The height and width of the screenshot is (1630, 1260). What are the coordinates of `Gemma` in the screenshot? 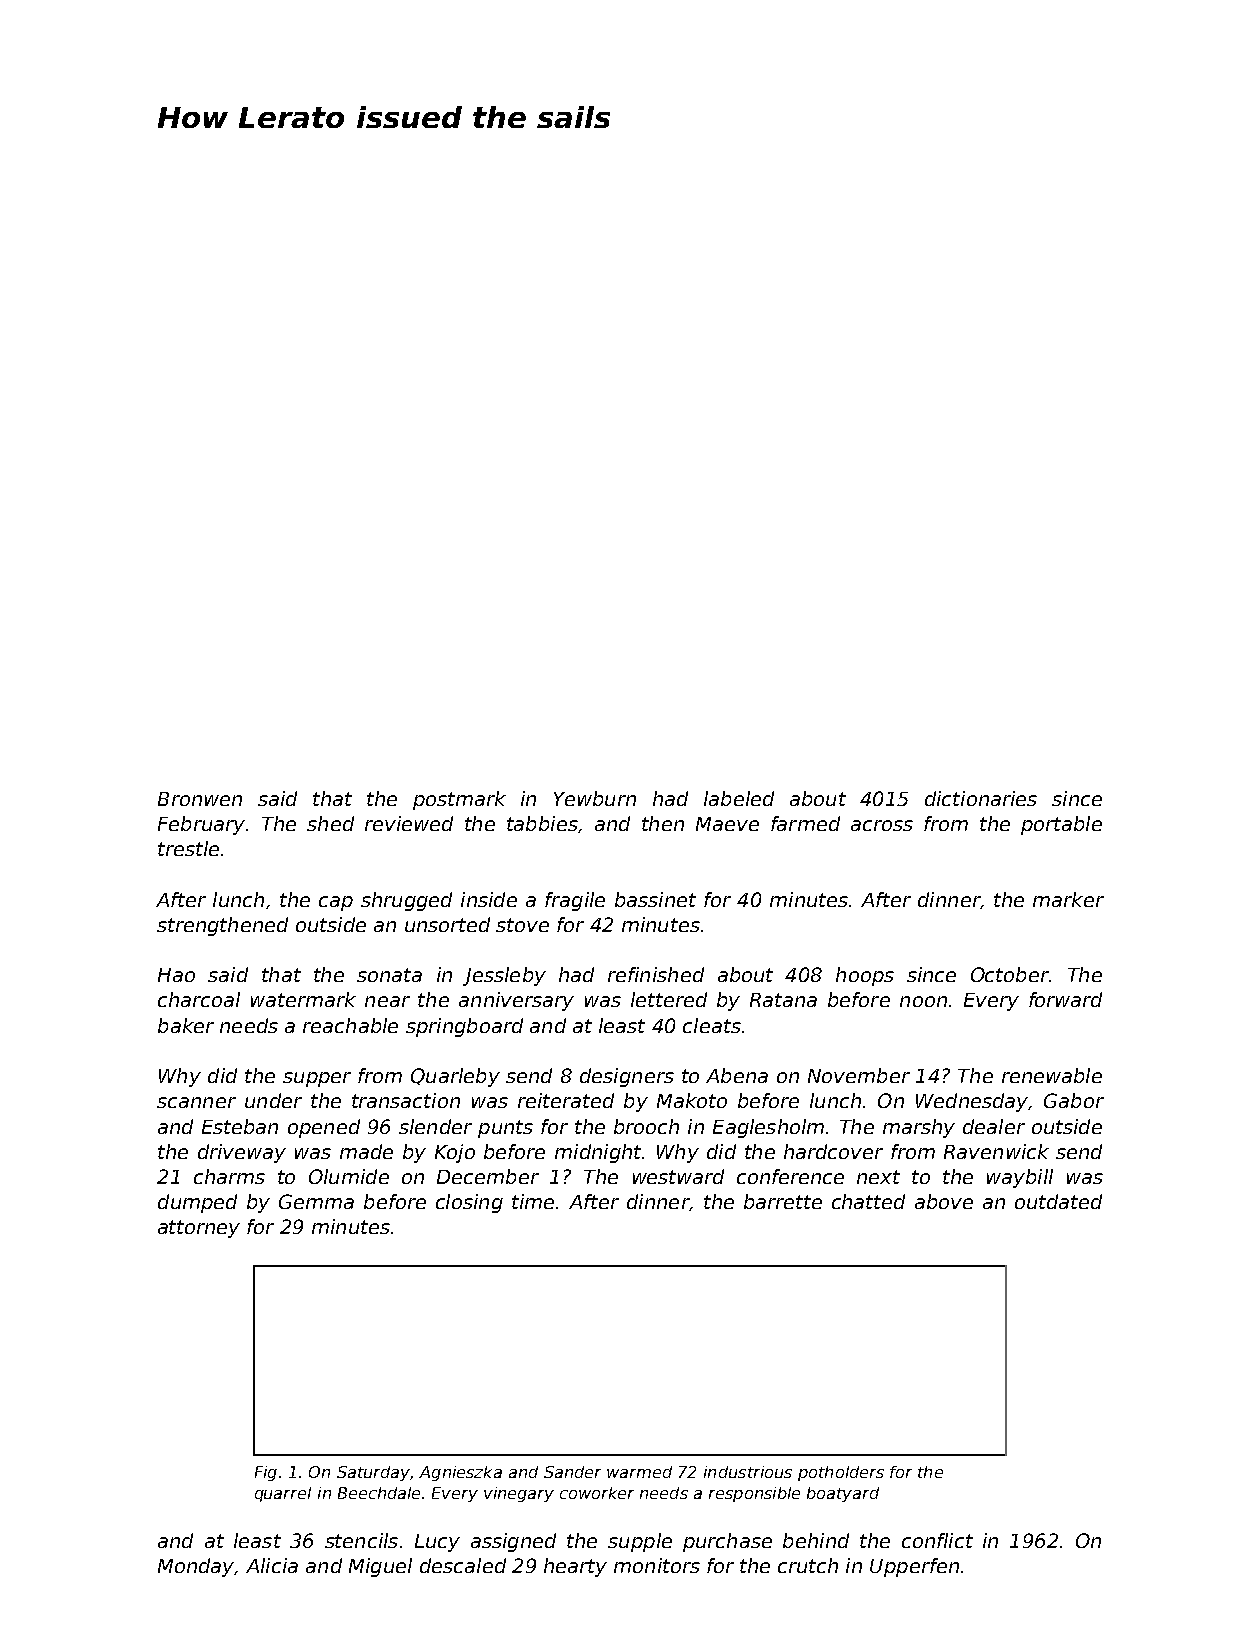 It's located at (316, 1201).
